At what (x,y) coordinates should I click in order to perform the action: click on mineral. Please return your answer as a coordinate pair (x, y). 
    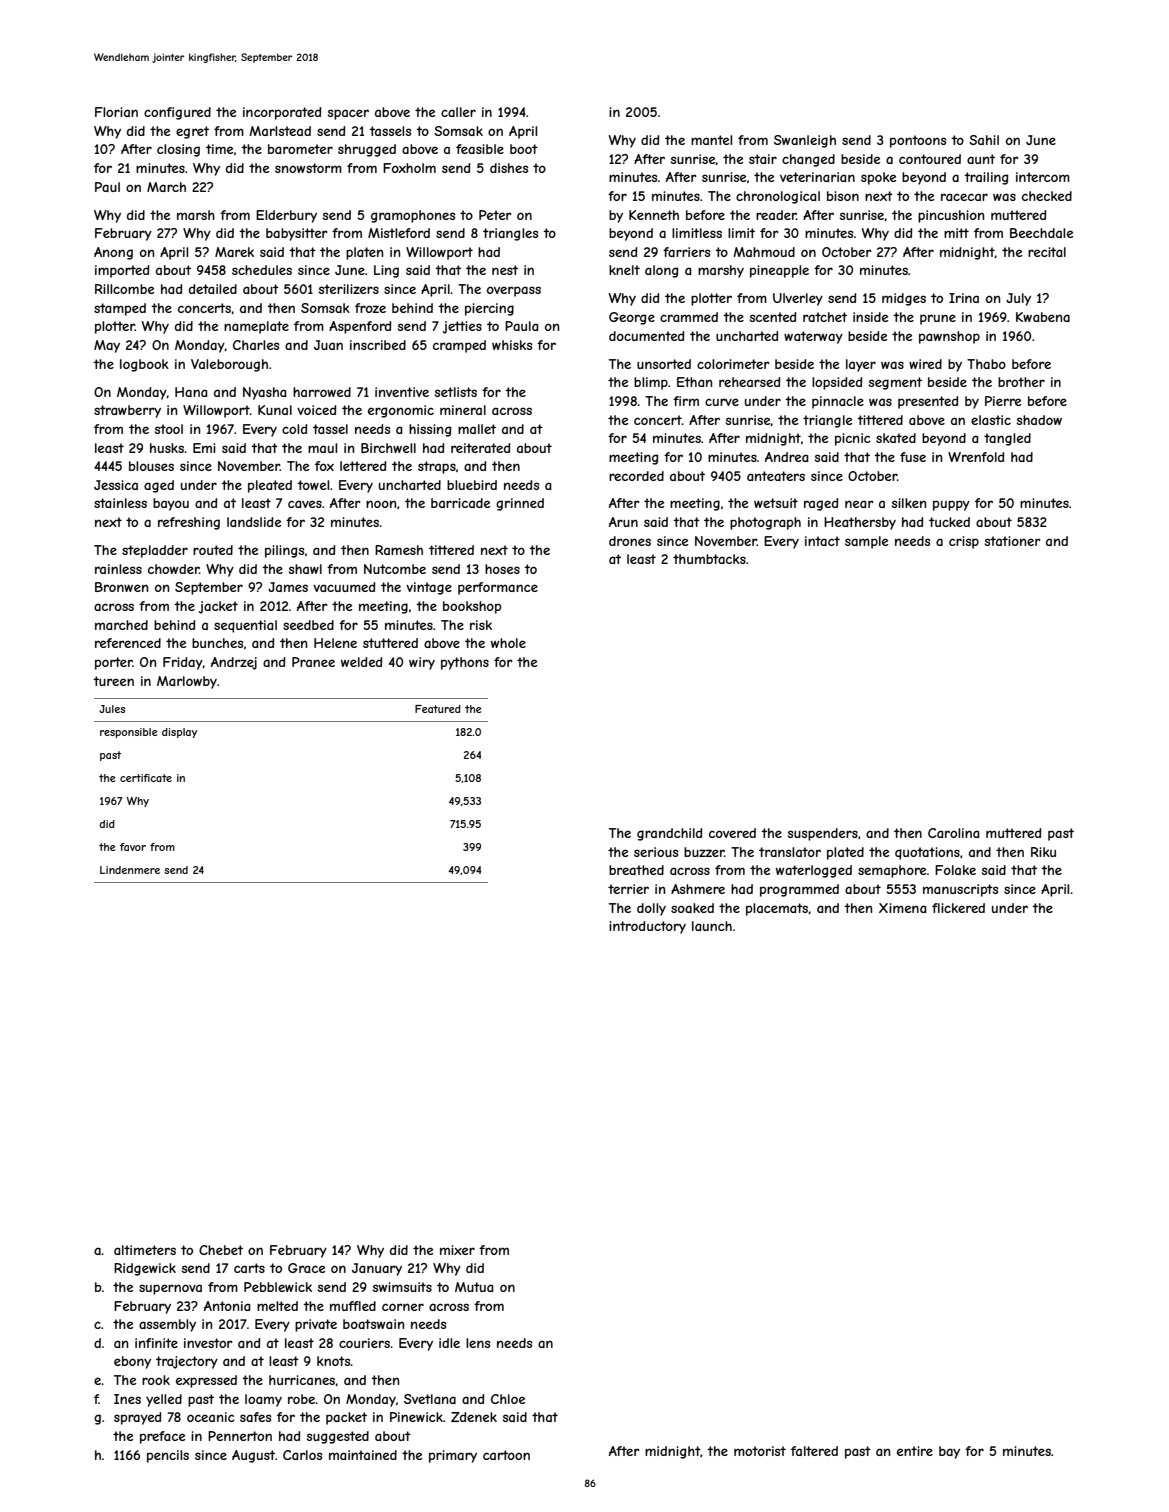
    Looking at the image, I should click on (463, 410).
